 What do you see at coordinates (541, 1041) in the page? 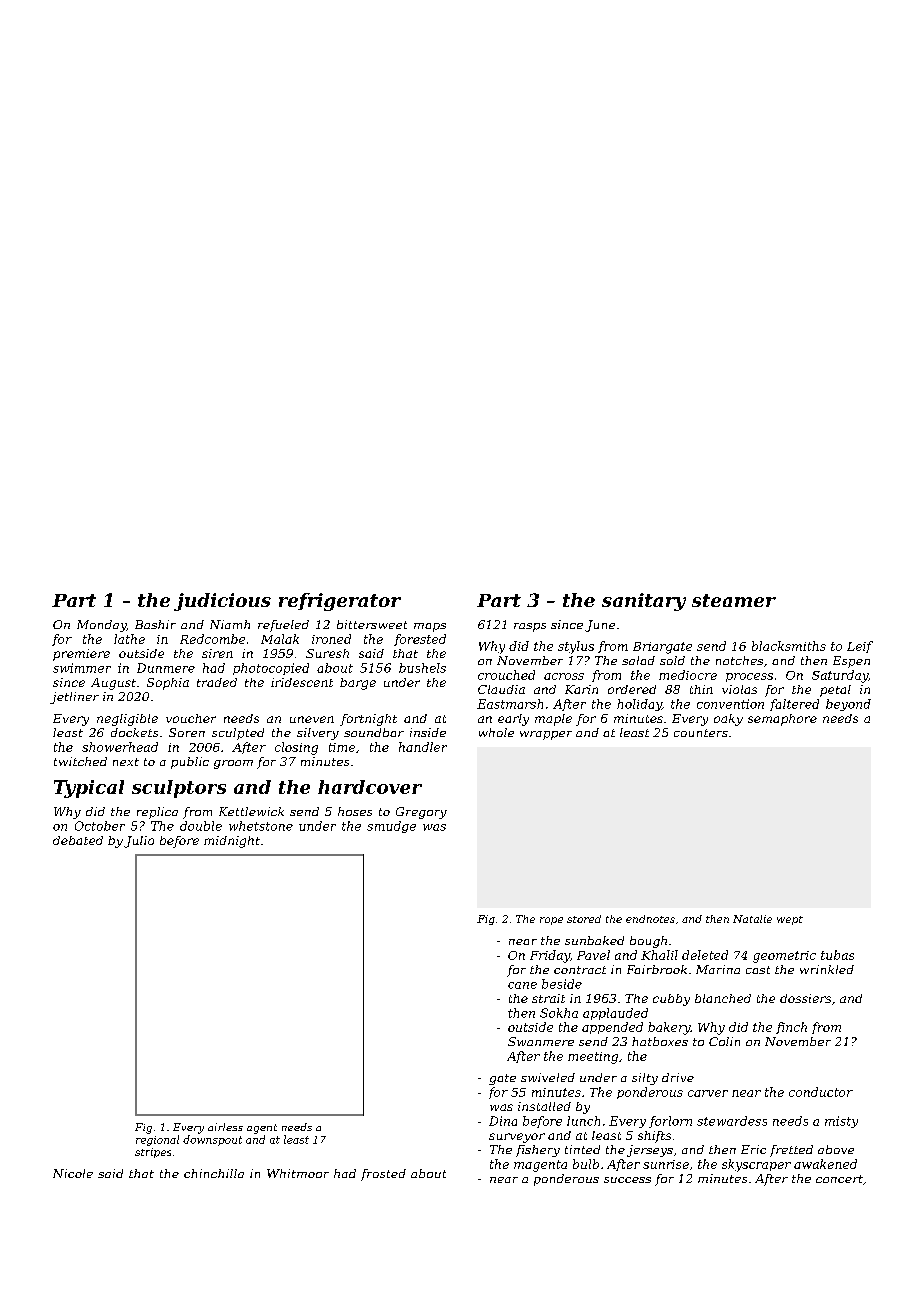
I see `Swanmere` at bounding box center [541, 1041].
